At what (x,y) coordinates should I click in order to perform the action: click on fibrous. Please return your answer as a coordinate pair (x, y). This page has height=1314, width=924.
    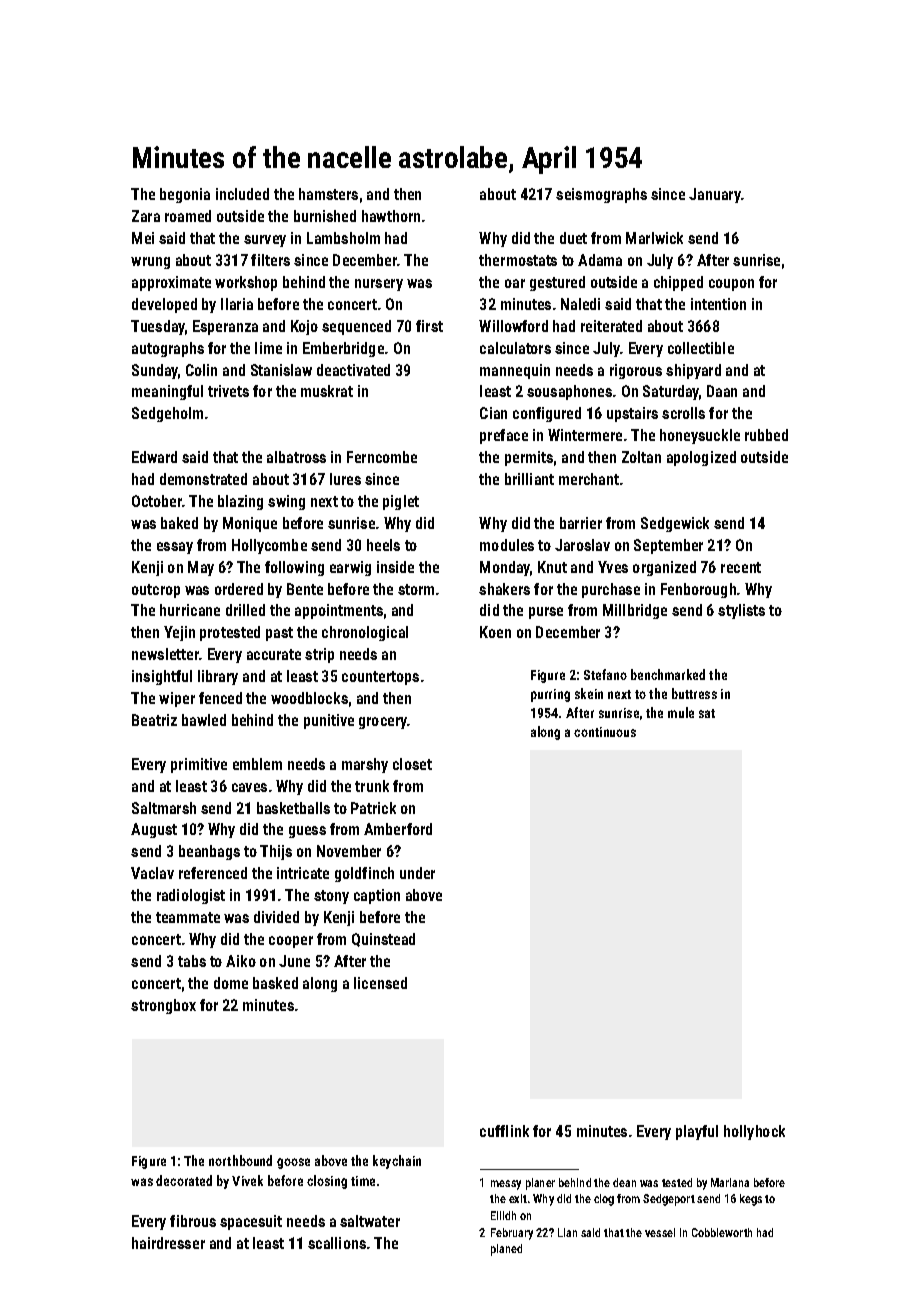
    Looking at the image, I should click on (193, 1221).
